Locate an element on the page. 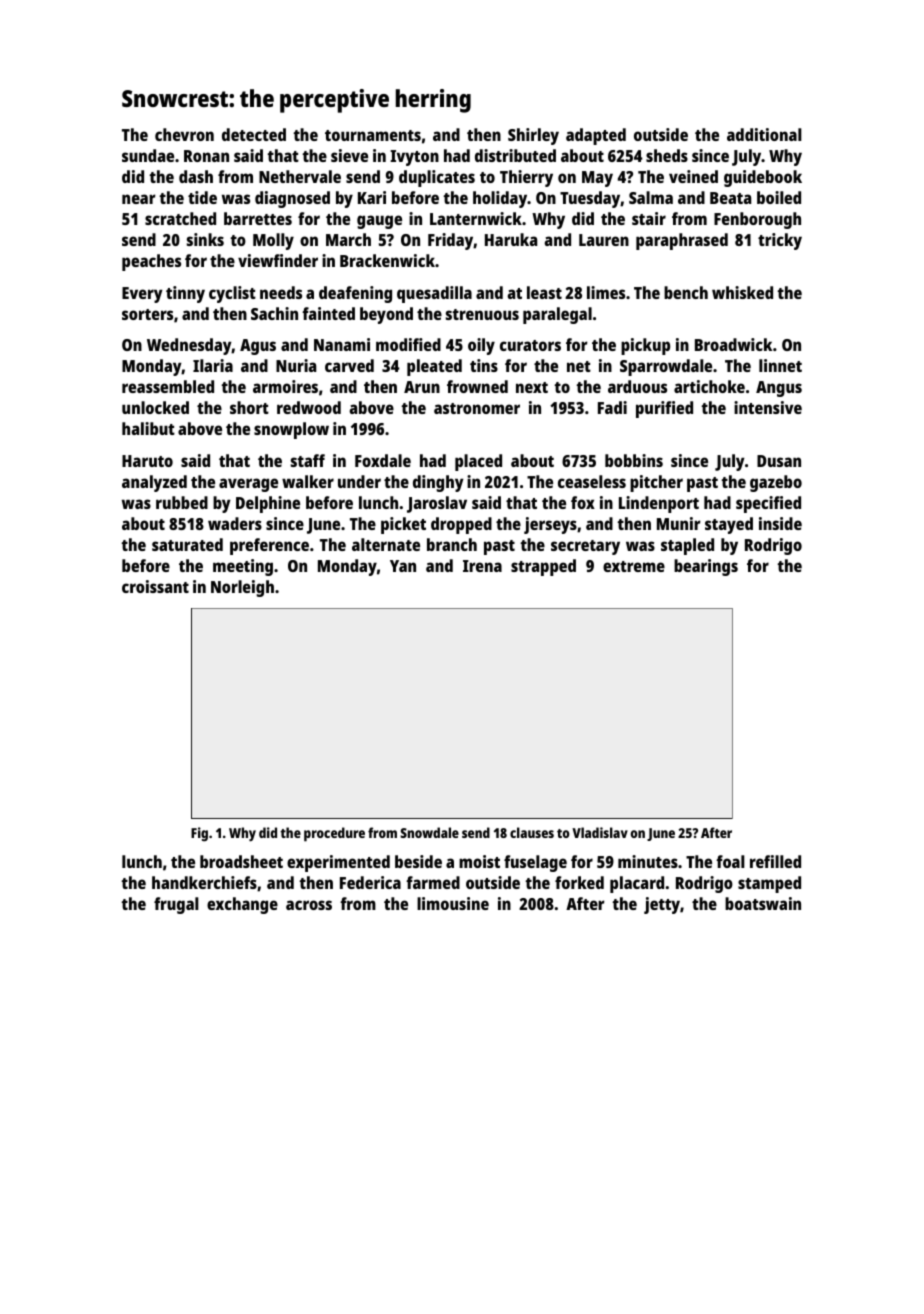 The image size is (924, 1314). arduous is located at coordinates (637, 386).
